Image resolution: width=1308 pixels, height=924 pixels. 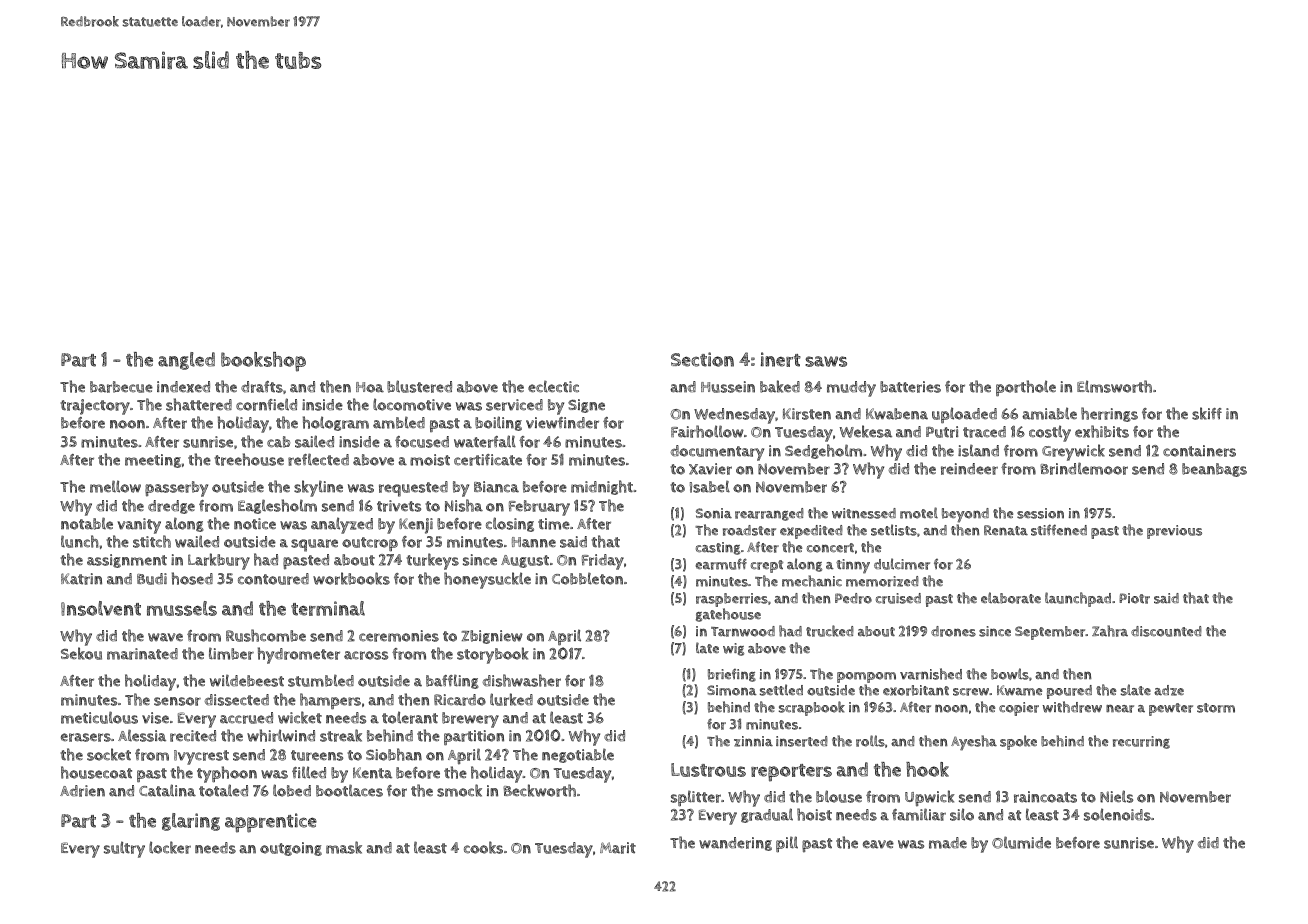 What do you see at coordinates (1166, 631) in the page?
I see `discounted` at bounding box center [1166, 631].
